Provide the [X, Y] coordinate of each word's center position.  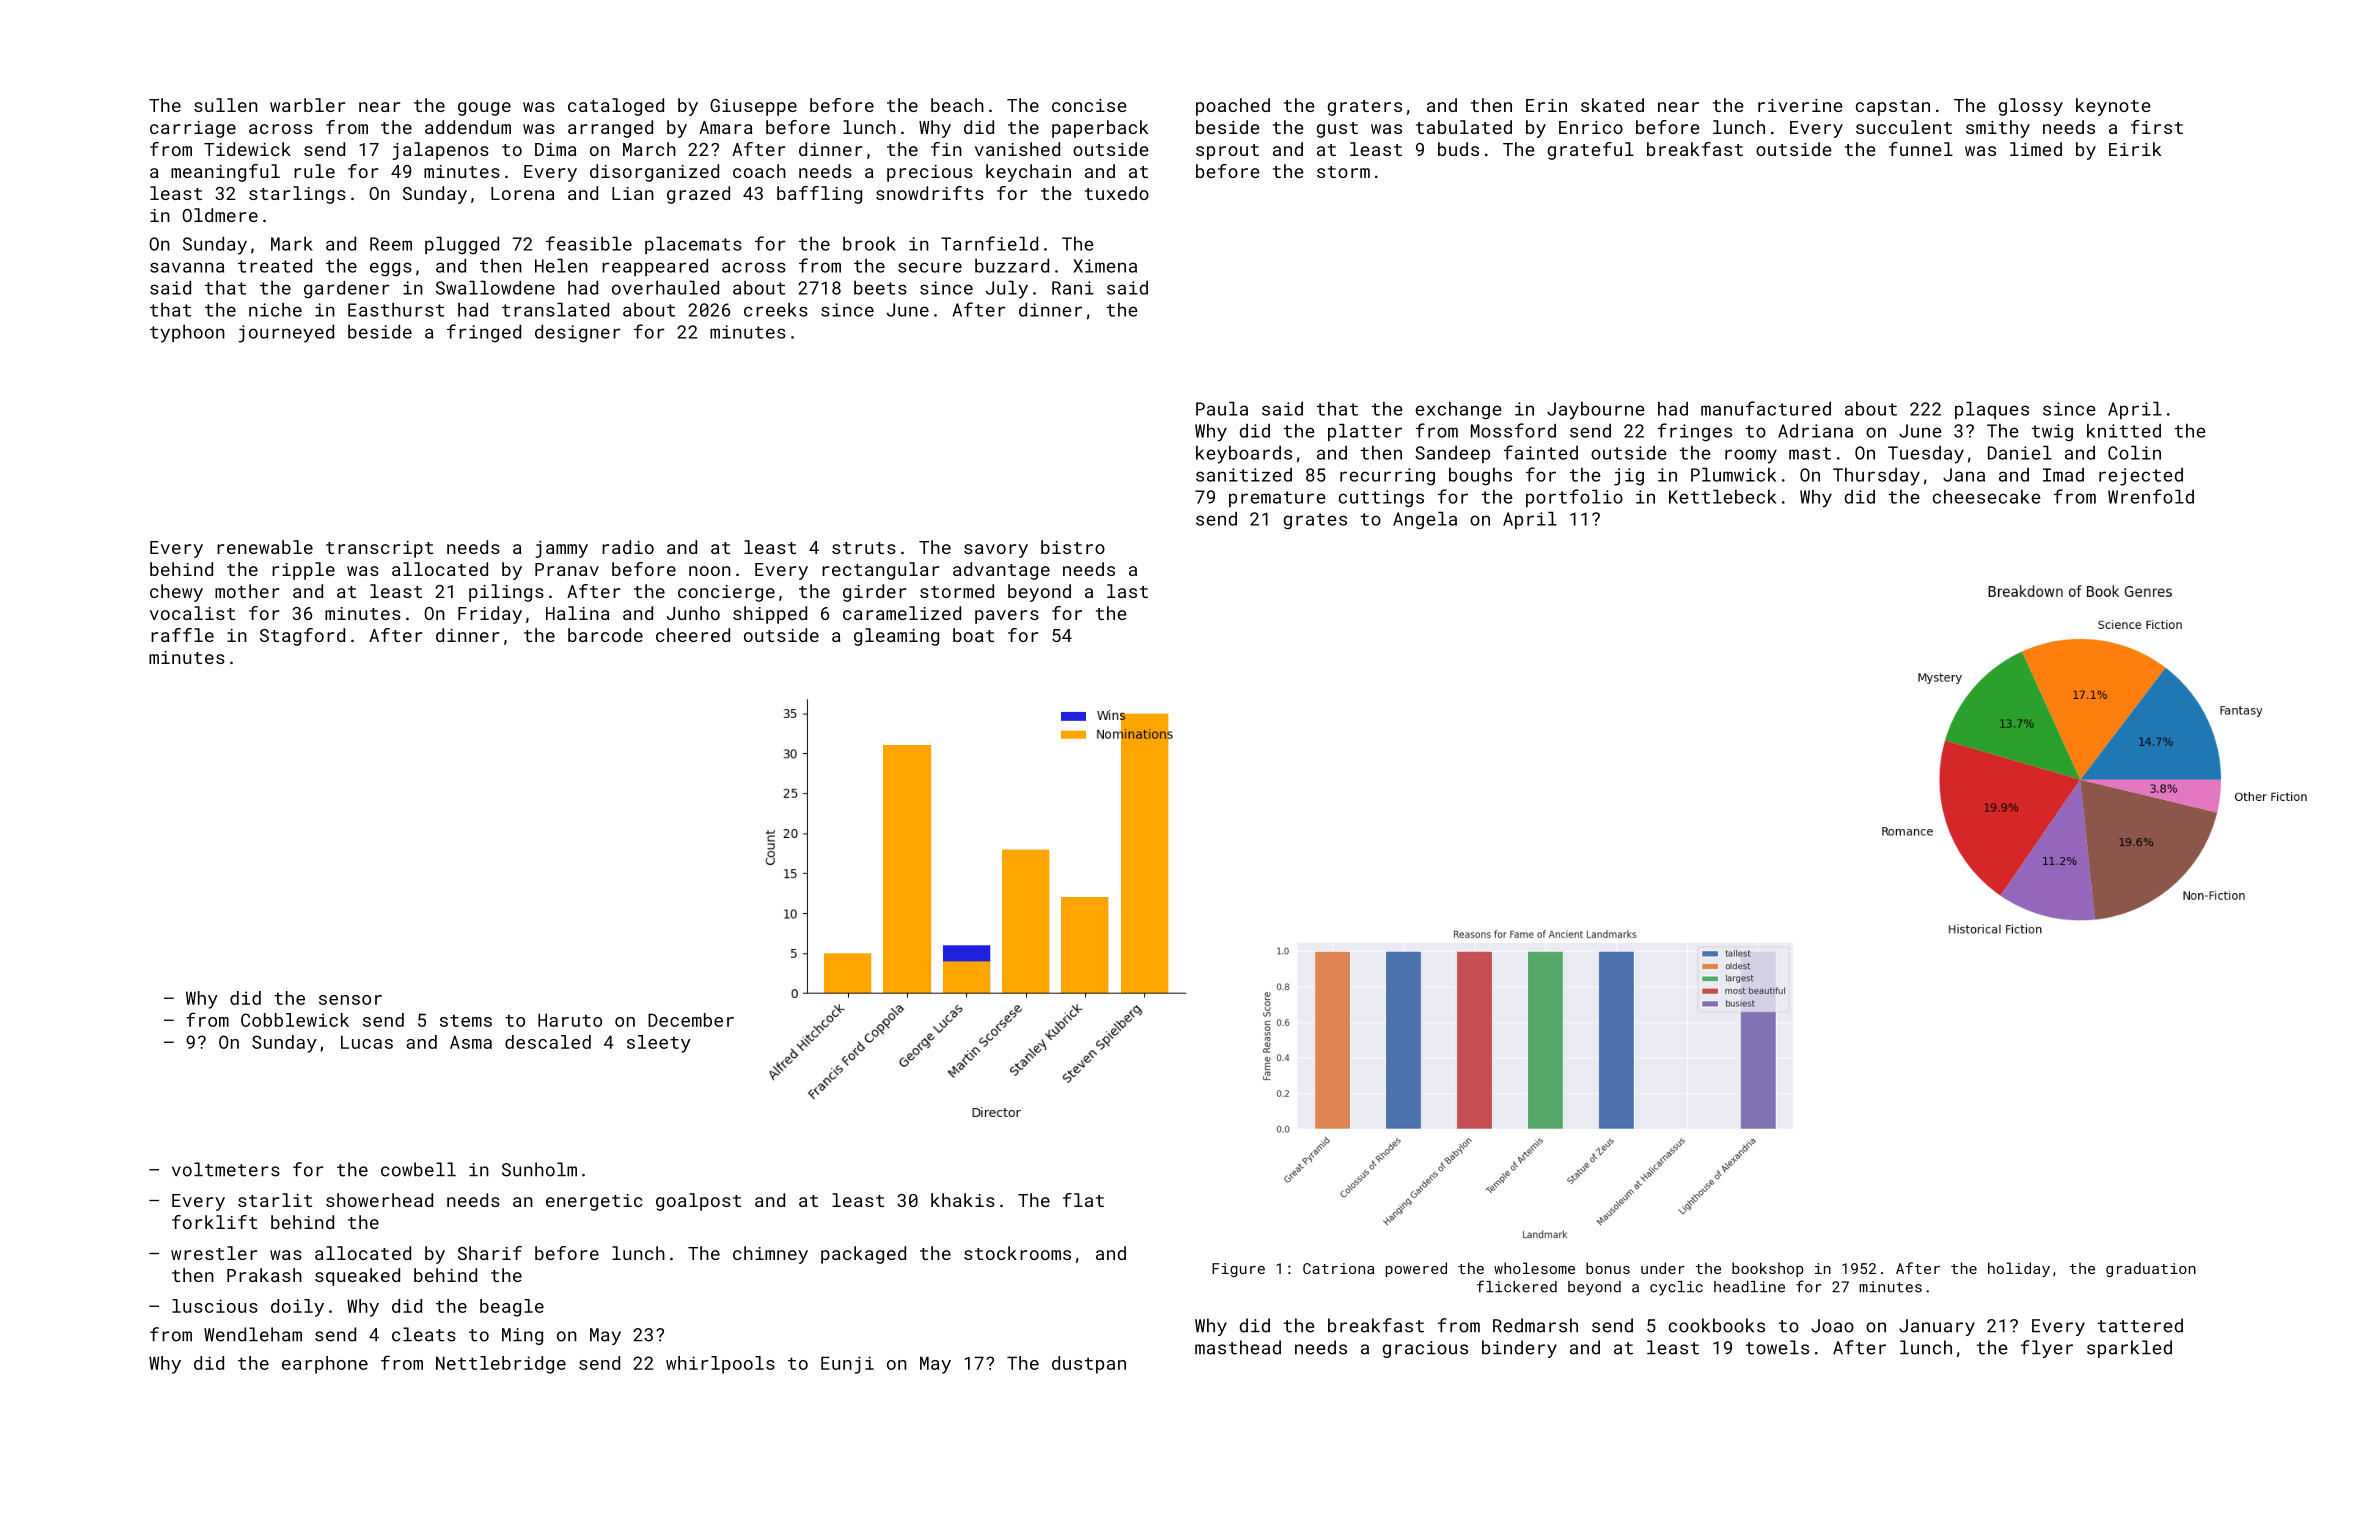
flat [1083, 1200]
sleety [659, 1044]
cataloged [616, 107]
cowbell [418, 1169]
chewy [176, 593]
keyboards [1244, 455]
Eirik [2135, 149]
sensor [350, 1000]
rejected [2141, 477]
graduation [2151, 1269]
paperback [1100, 129]
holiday [2019, 1269]
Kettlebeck [1722, 497]
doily [297, 1308]
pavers [1007, 617]
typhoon [187, 334]
